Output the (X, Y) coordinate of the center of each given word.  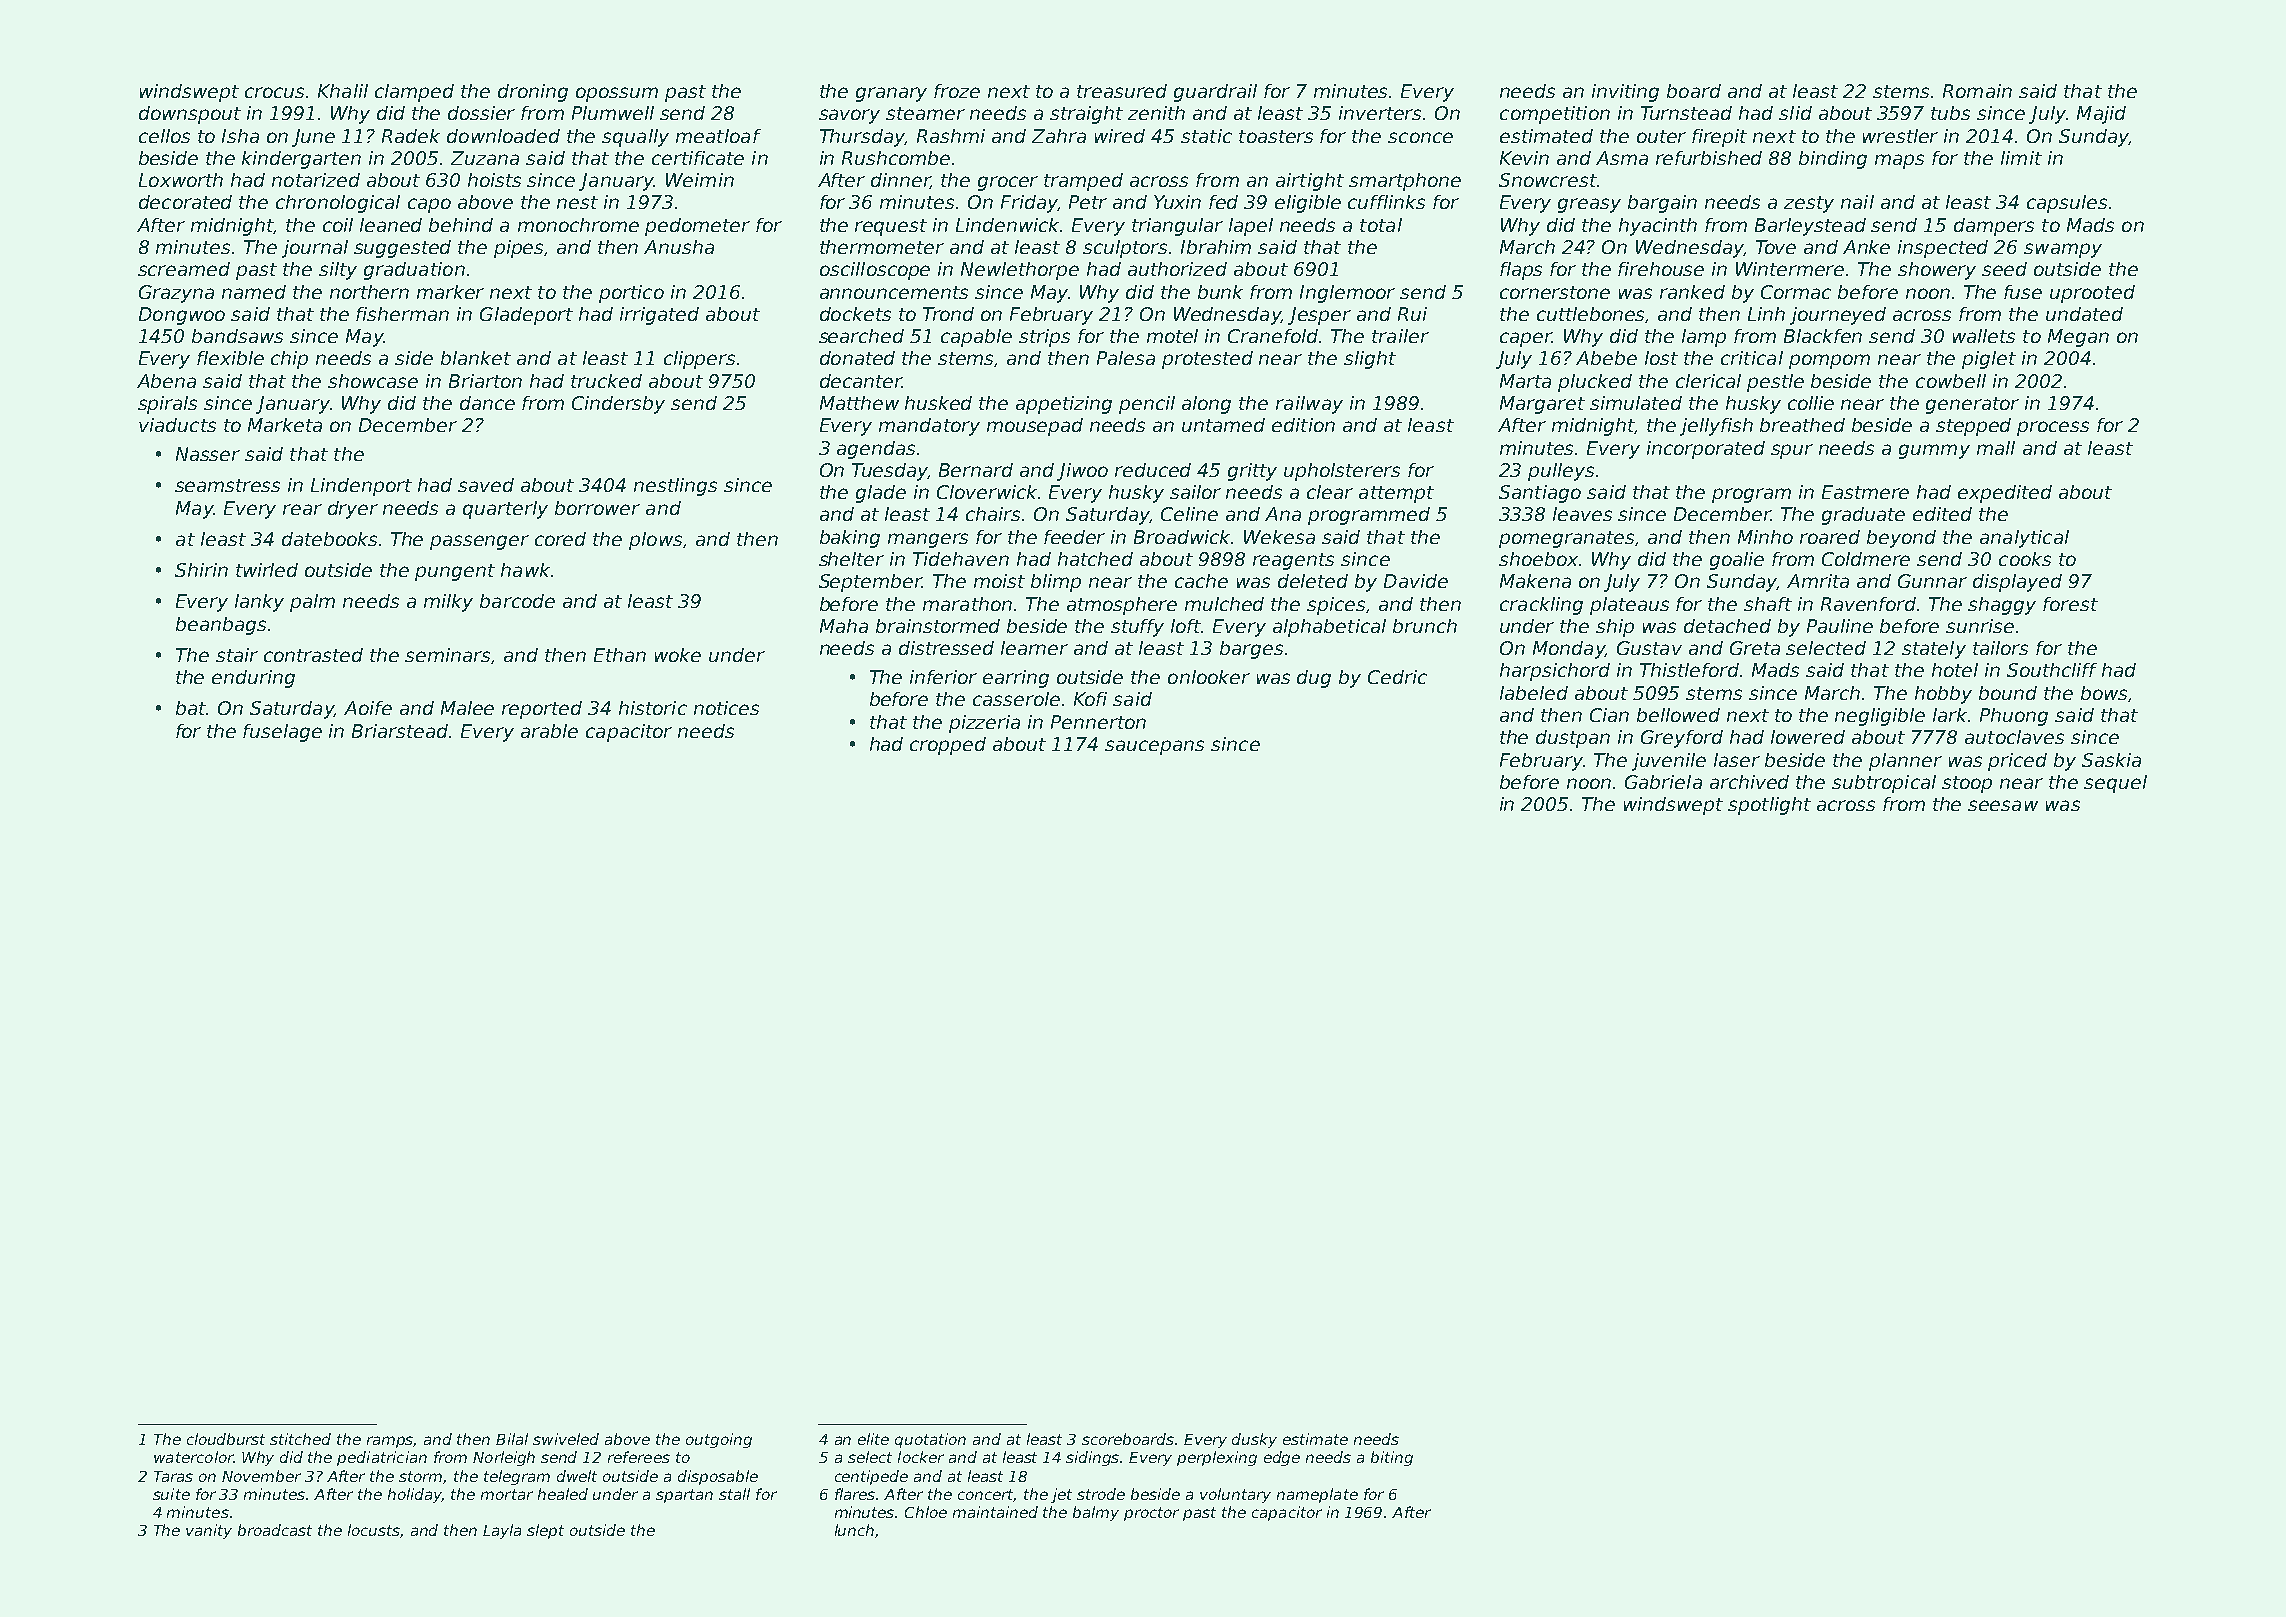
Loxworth (181, 180)
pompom (1829, 361)
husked (938, 403)
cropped (948, 746)
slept (545, 1531)
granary (891, 94)
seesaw (2003, 805)
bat (191, 708)
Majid (2101, 115)
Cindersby (618, 405)
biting (1392, 1458)
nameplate (1317, 1495)
